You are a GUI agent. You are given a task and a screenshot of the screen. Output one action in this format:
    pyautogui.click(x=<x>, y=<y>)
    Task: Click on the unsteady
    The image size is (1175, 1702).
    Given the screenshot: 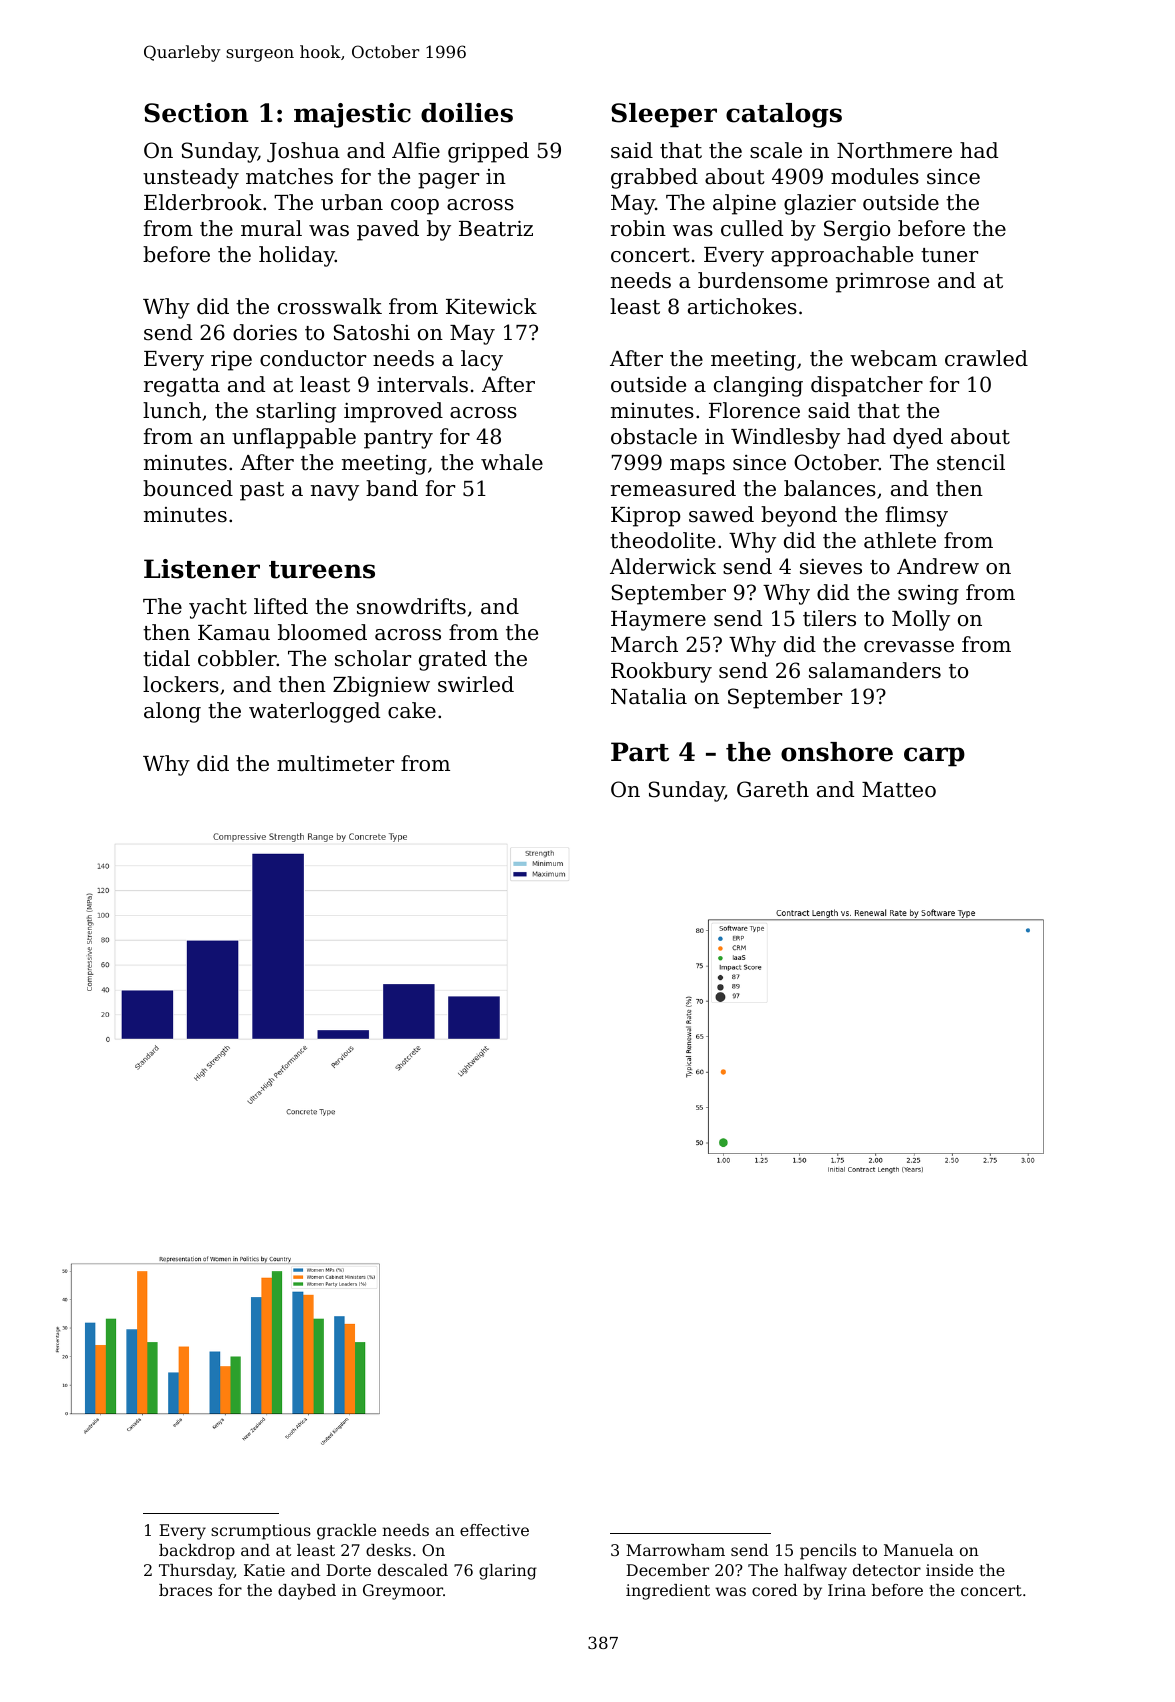 What is the action you would take?
    pyautogui.click(x=191, y=178)
